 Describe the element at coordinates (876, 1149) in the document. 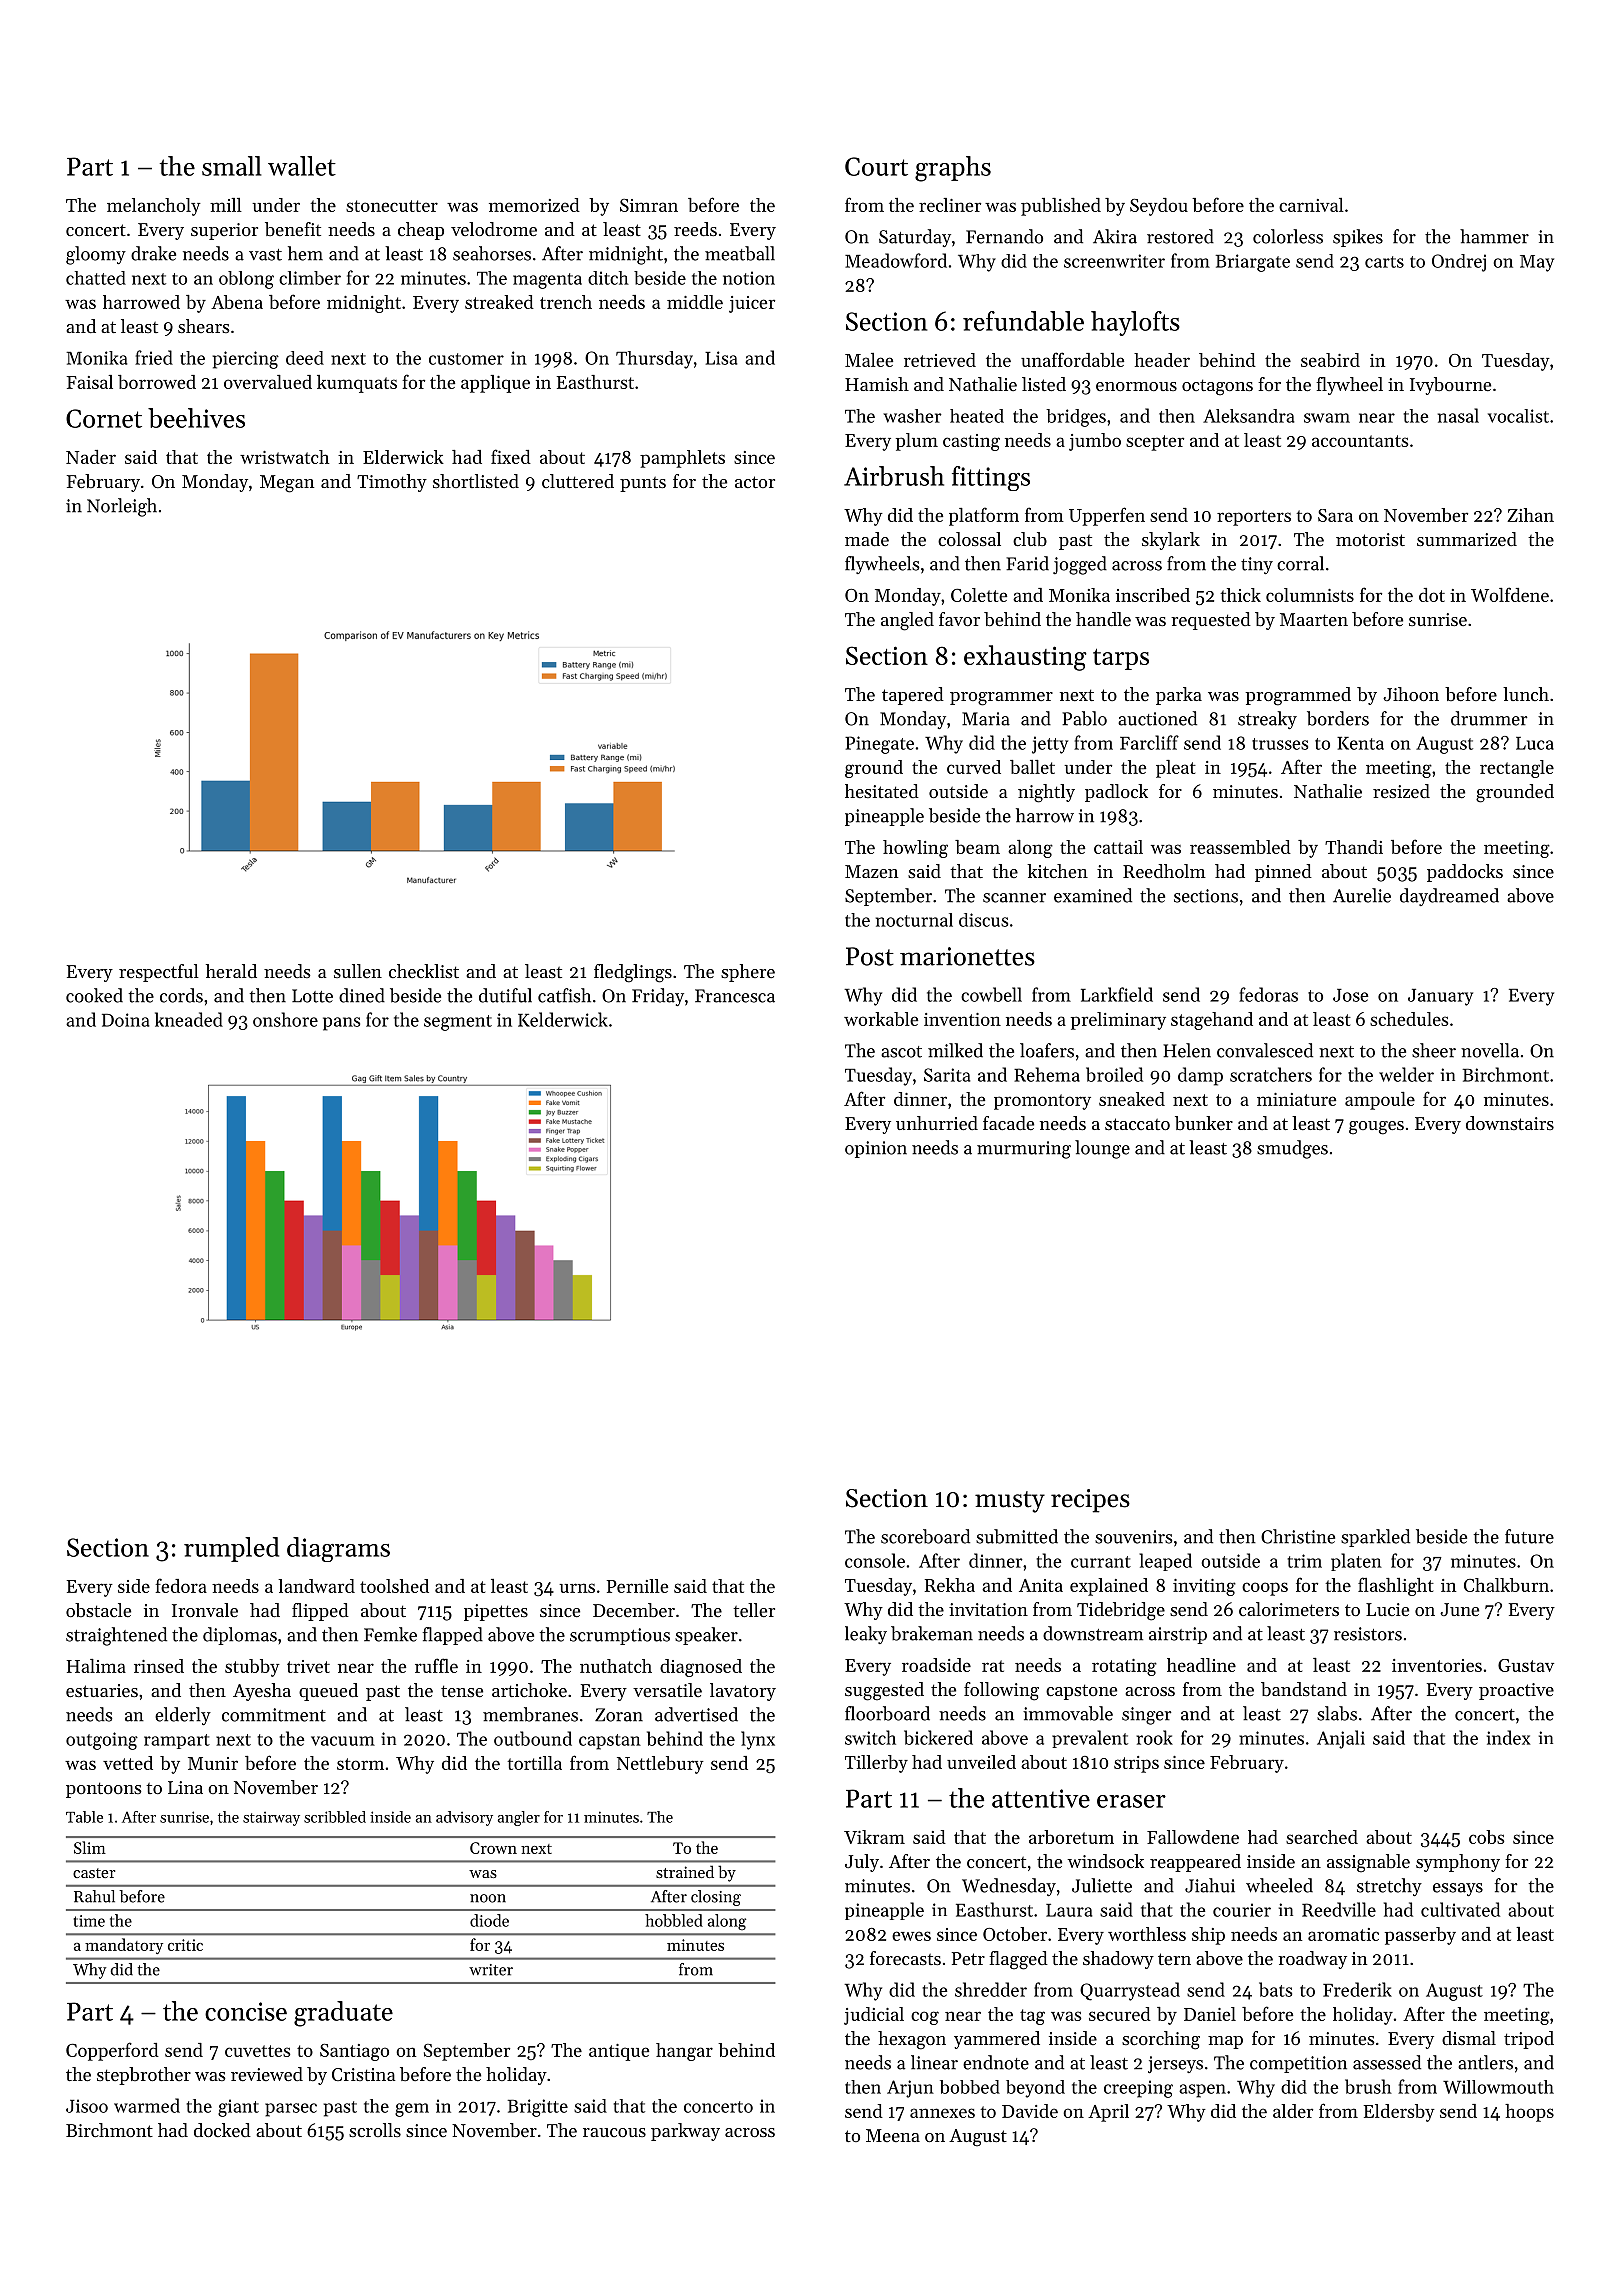

I see `opinion` at that location.
